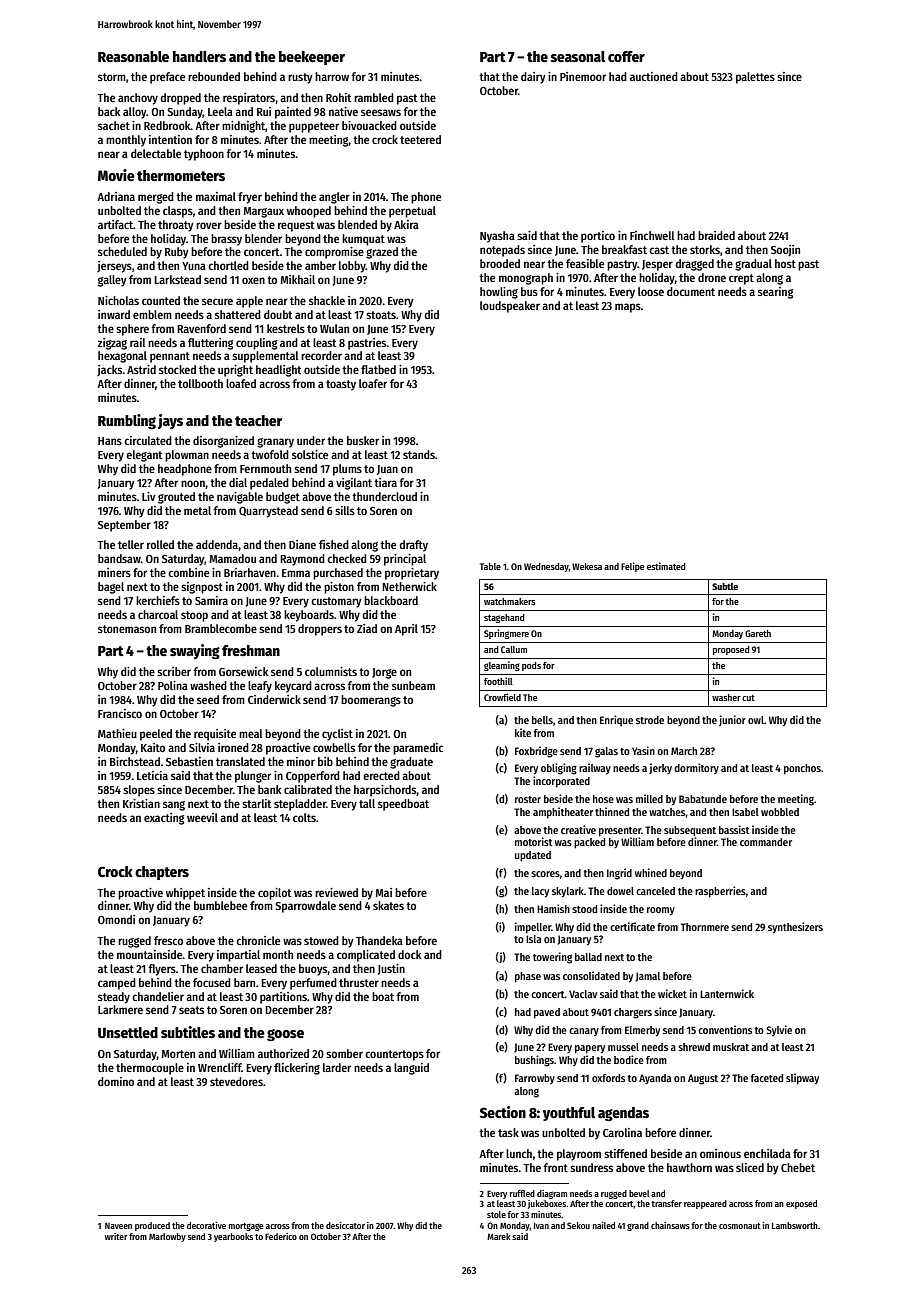  Describe the element at coordinates (510, 307) in the image. I see `loudspeaker` at that location.
